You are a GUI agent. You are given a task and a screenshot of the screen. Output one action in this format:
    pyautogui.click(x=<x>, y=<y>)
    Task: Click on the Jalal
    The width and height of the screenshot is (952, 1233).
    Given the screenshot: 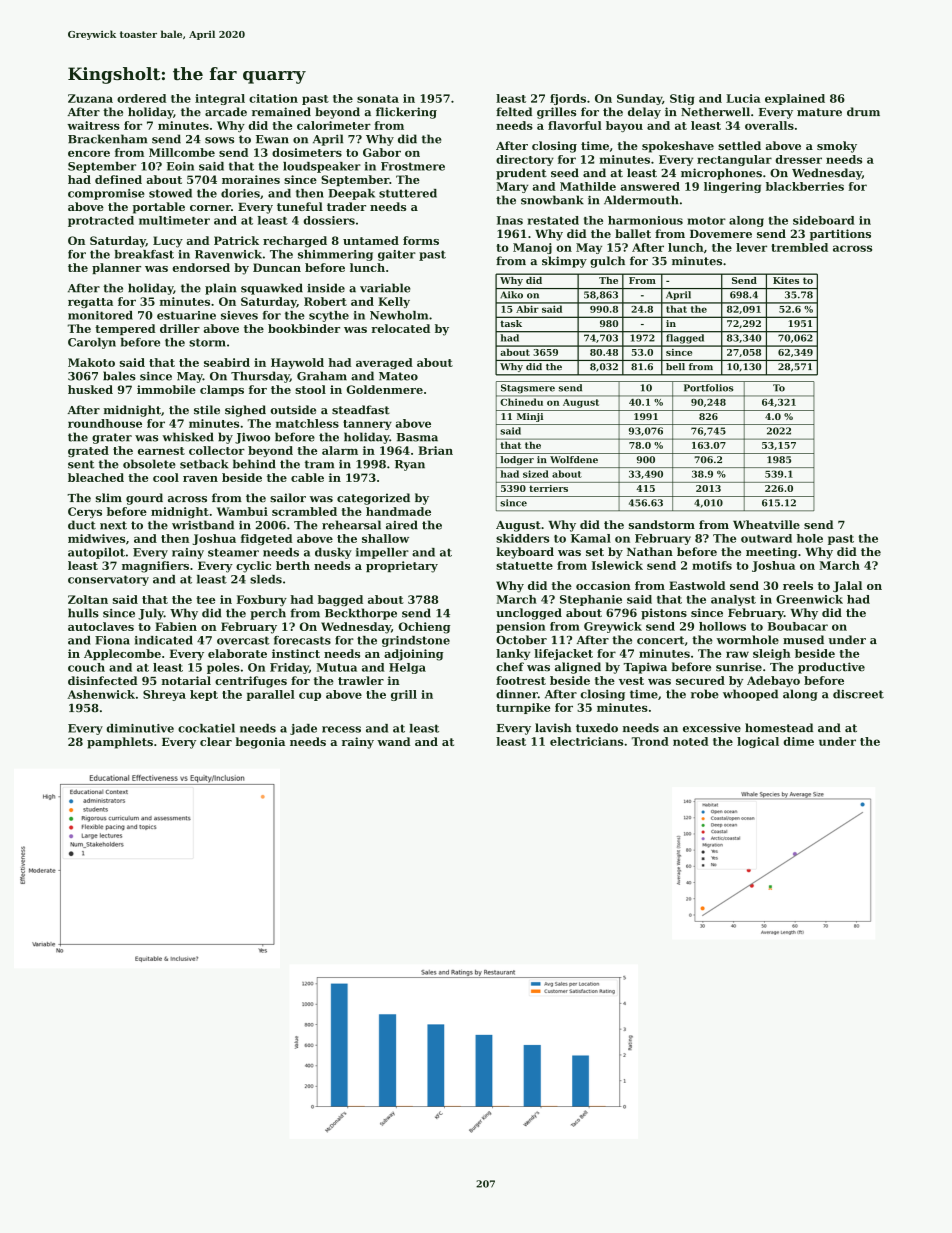 What is the action you would take?
    pyautogui.click(x=847, y=586)
